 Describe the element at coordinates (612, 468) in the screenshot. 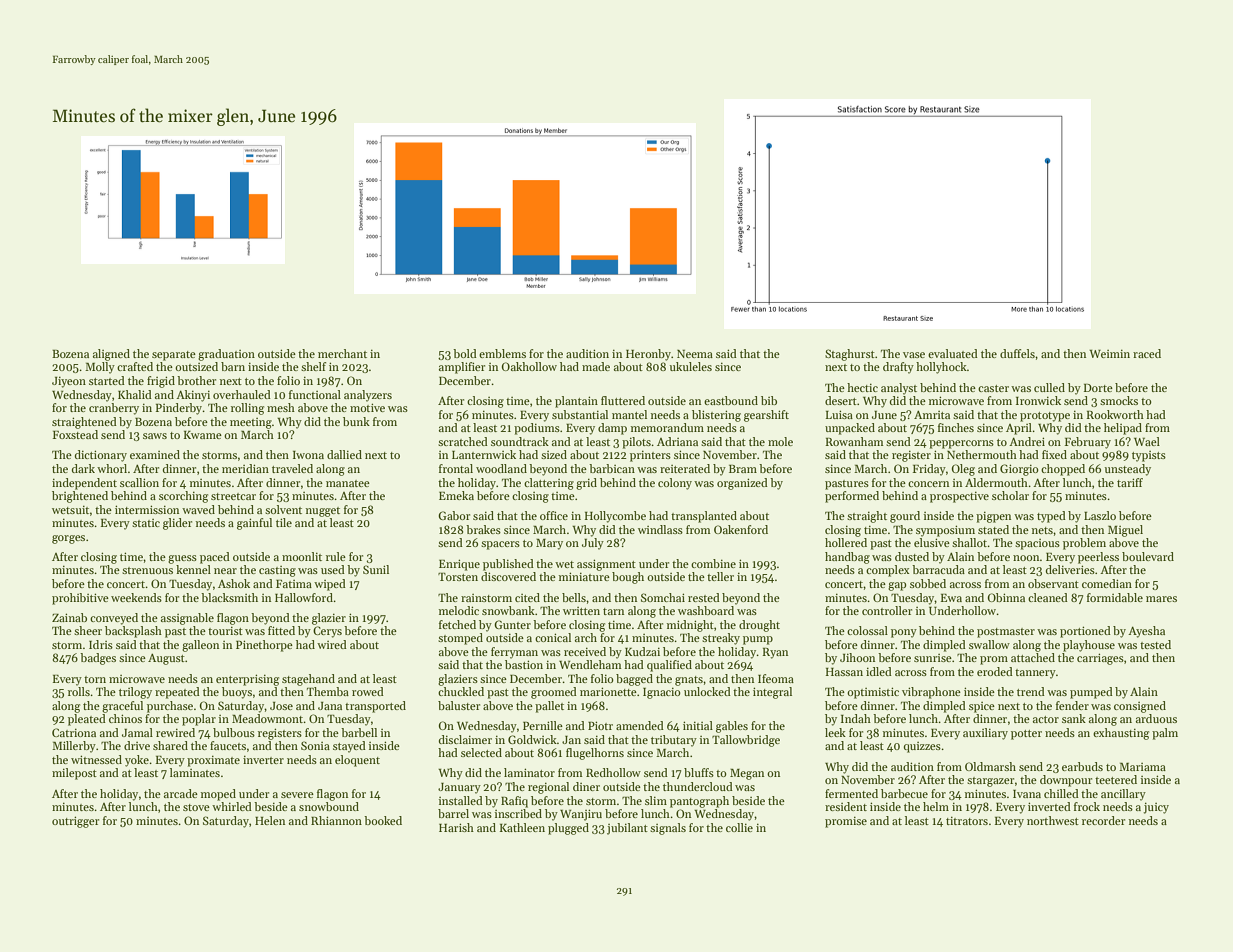

I see `barbican` at that location.
